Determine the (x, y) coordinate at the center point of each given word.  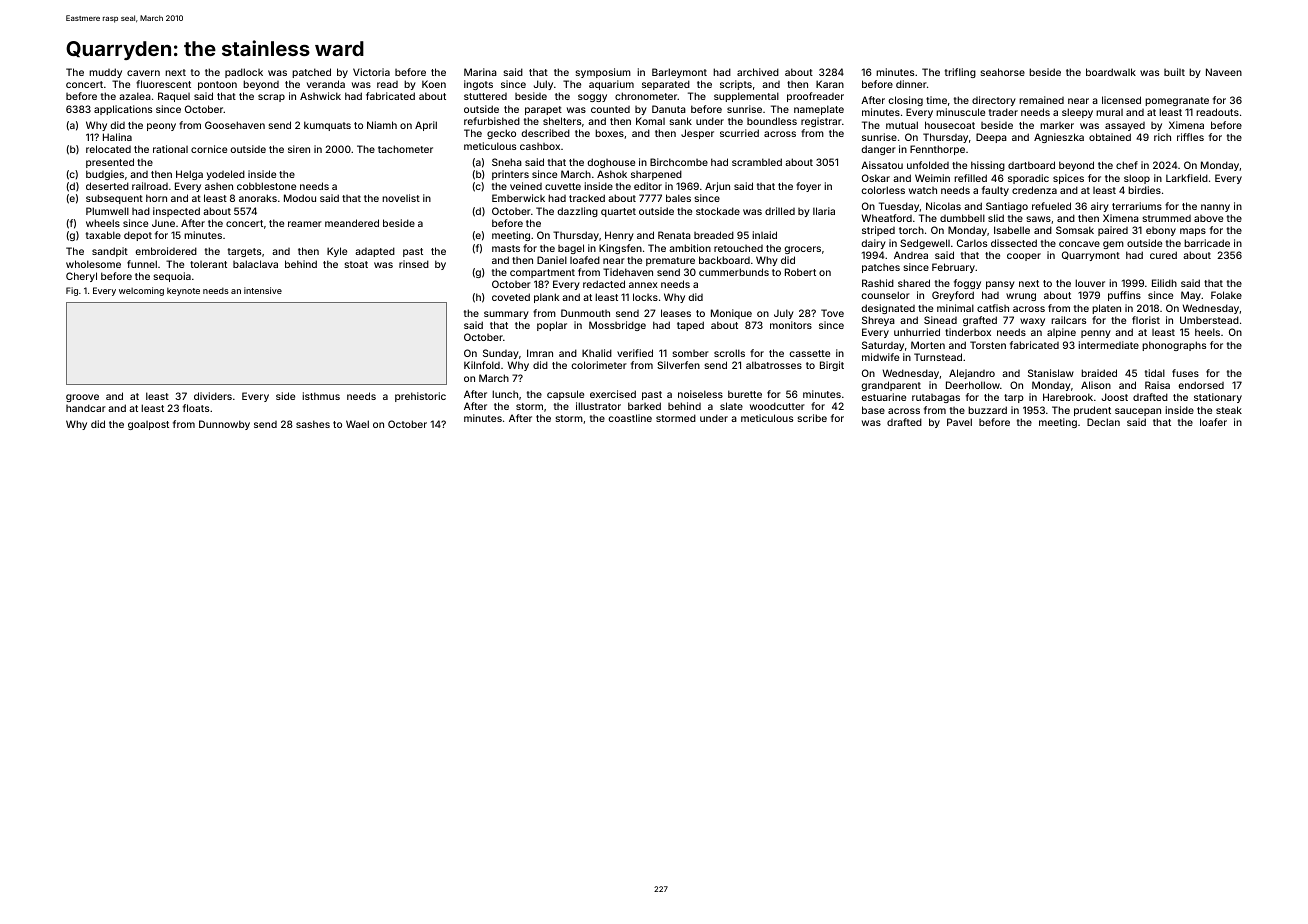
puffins (1124, 296)
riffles (1190, 137)
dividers (213, 396)
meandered (352, 223)
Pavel (959, 422)
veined (526, 186)
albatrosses (774, 365)
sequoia (172, 277)
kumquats (327, 126)
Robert (800, 272)
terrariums (1137, 206)
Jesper (697, 134)
